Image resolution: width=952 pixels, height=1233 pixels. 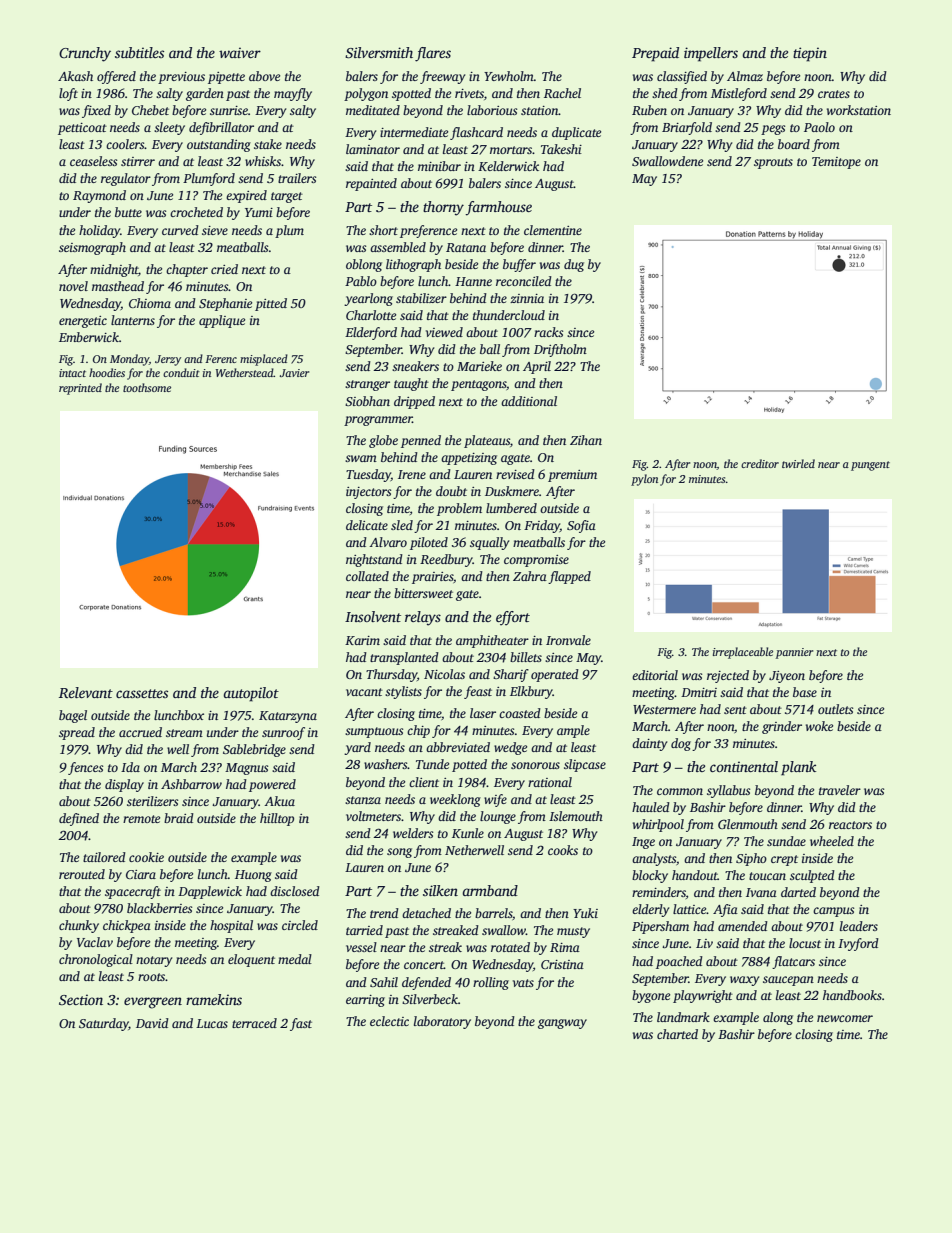 I want to click on stirrer, so click(x=138, y=161).
